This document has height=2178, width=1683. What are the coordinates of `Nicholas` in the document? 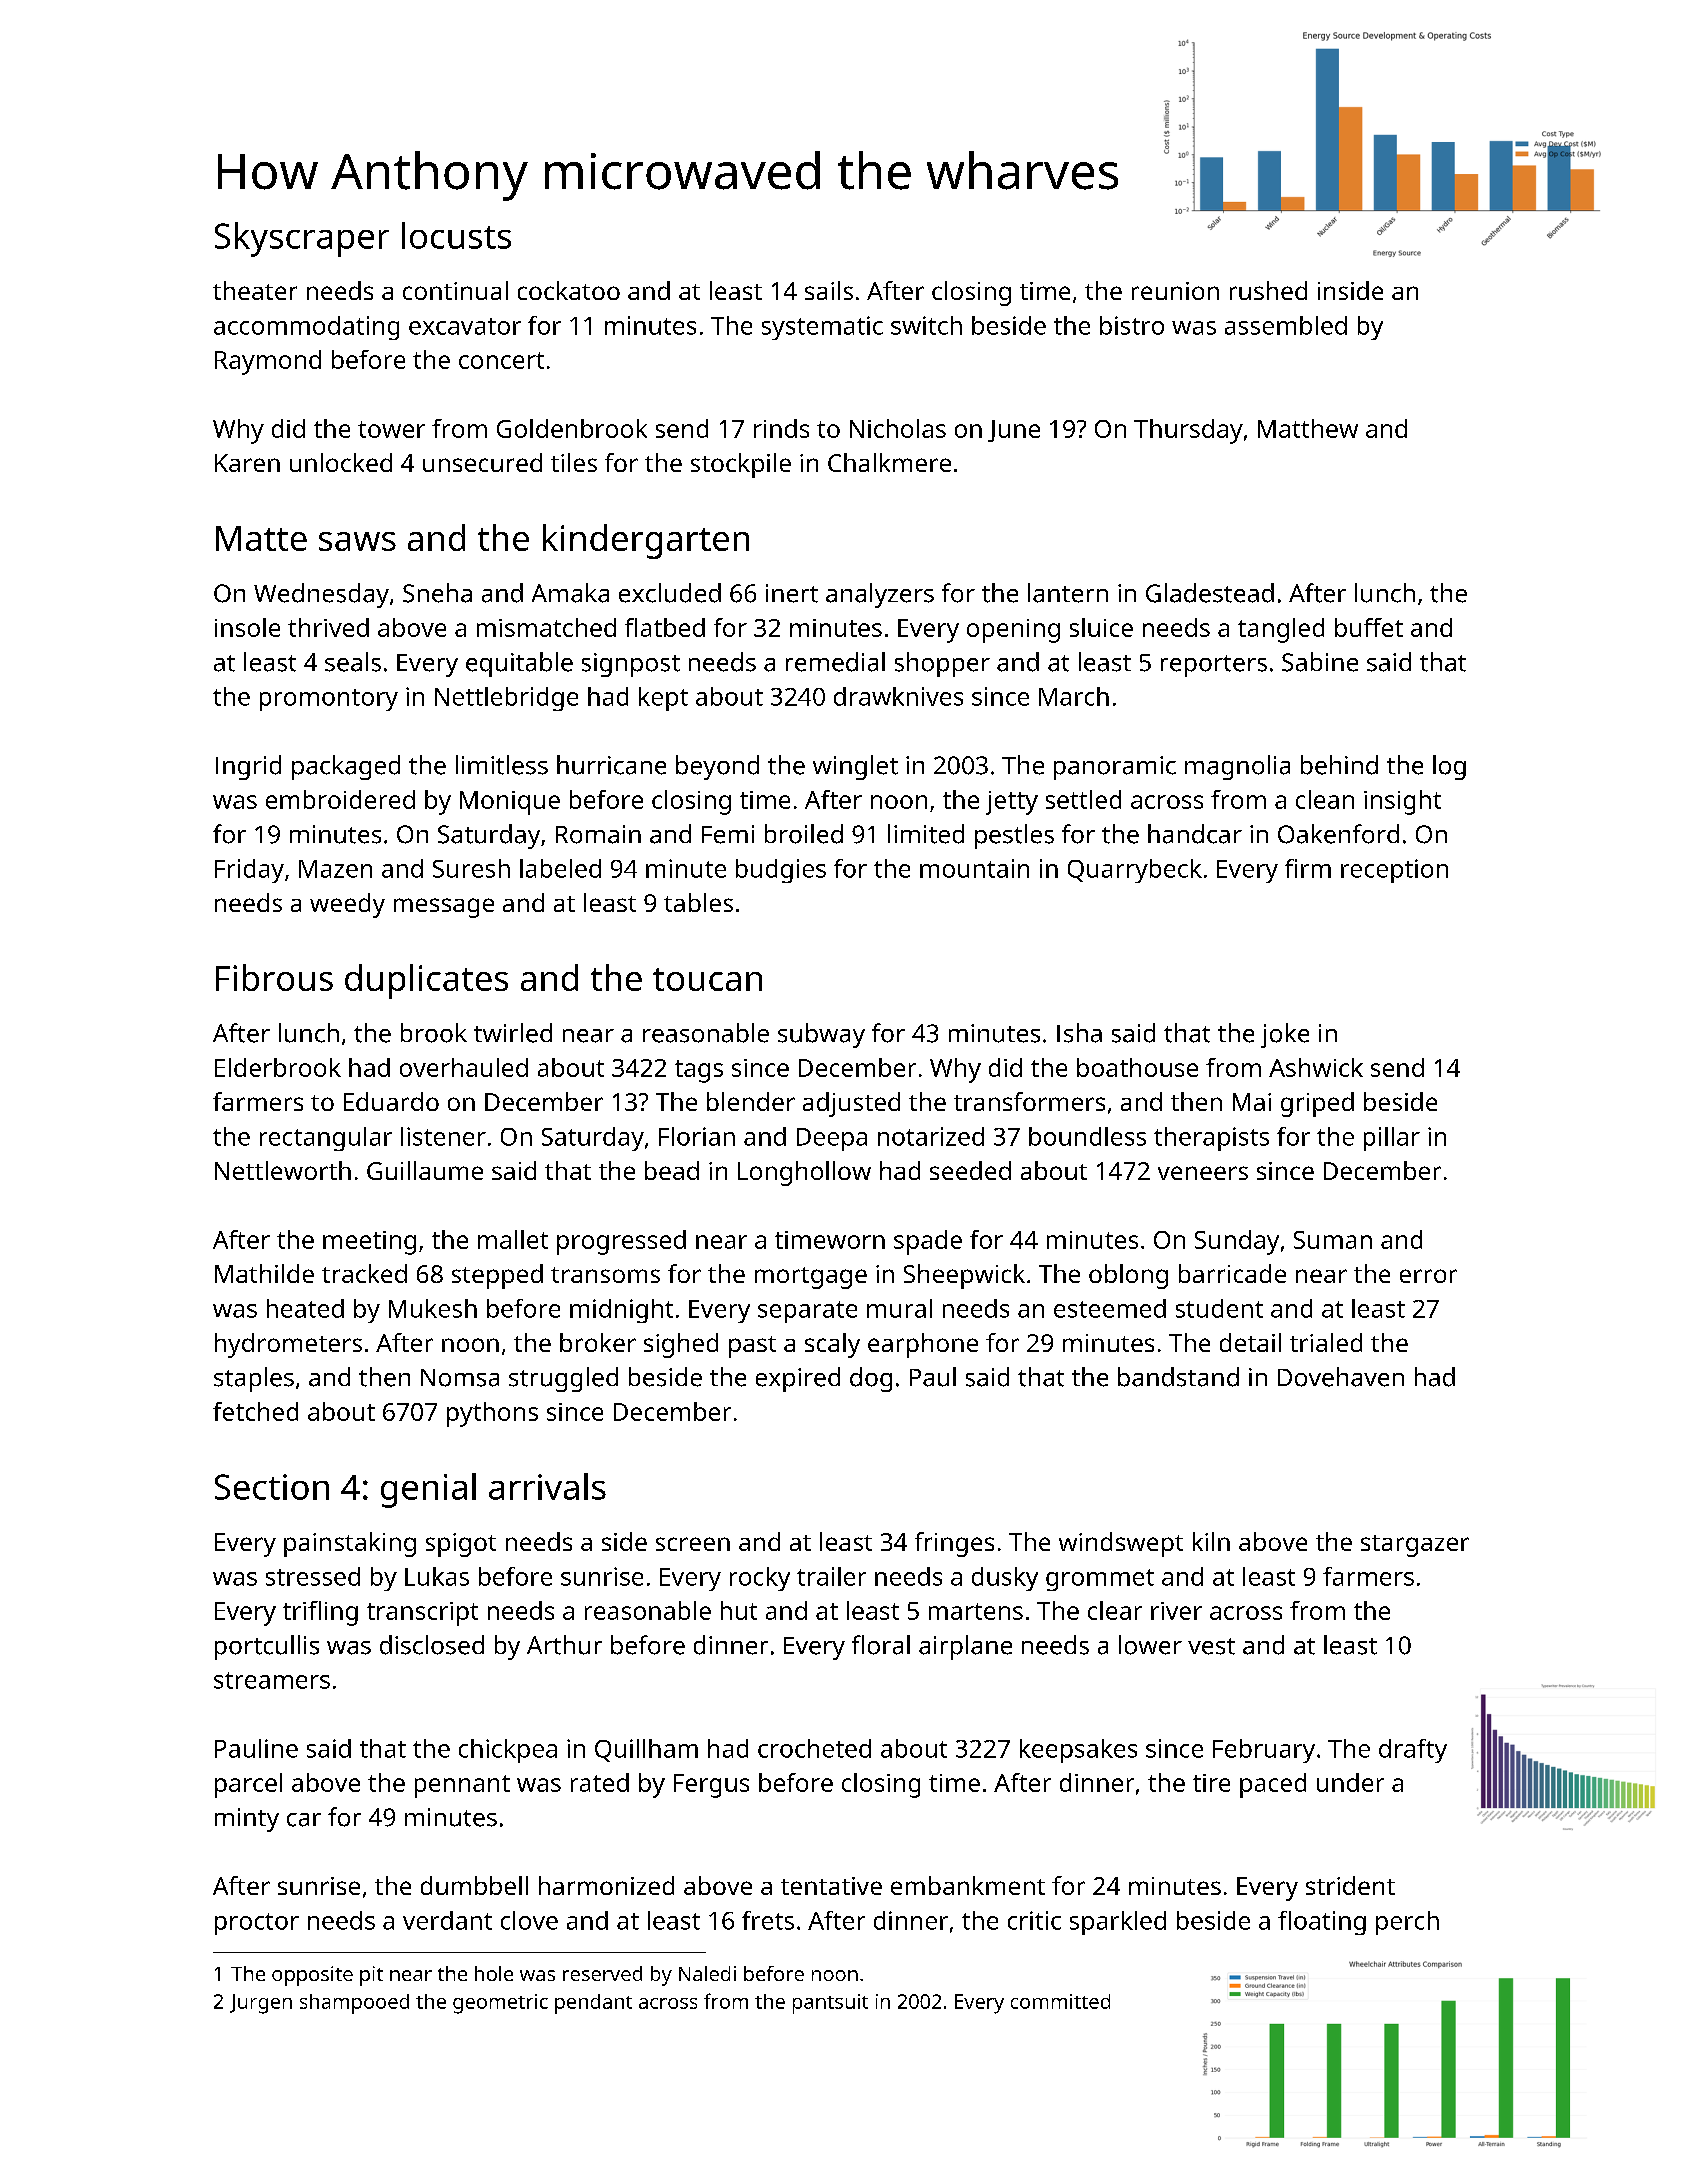 It's located at (898, 428).
